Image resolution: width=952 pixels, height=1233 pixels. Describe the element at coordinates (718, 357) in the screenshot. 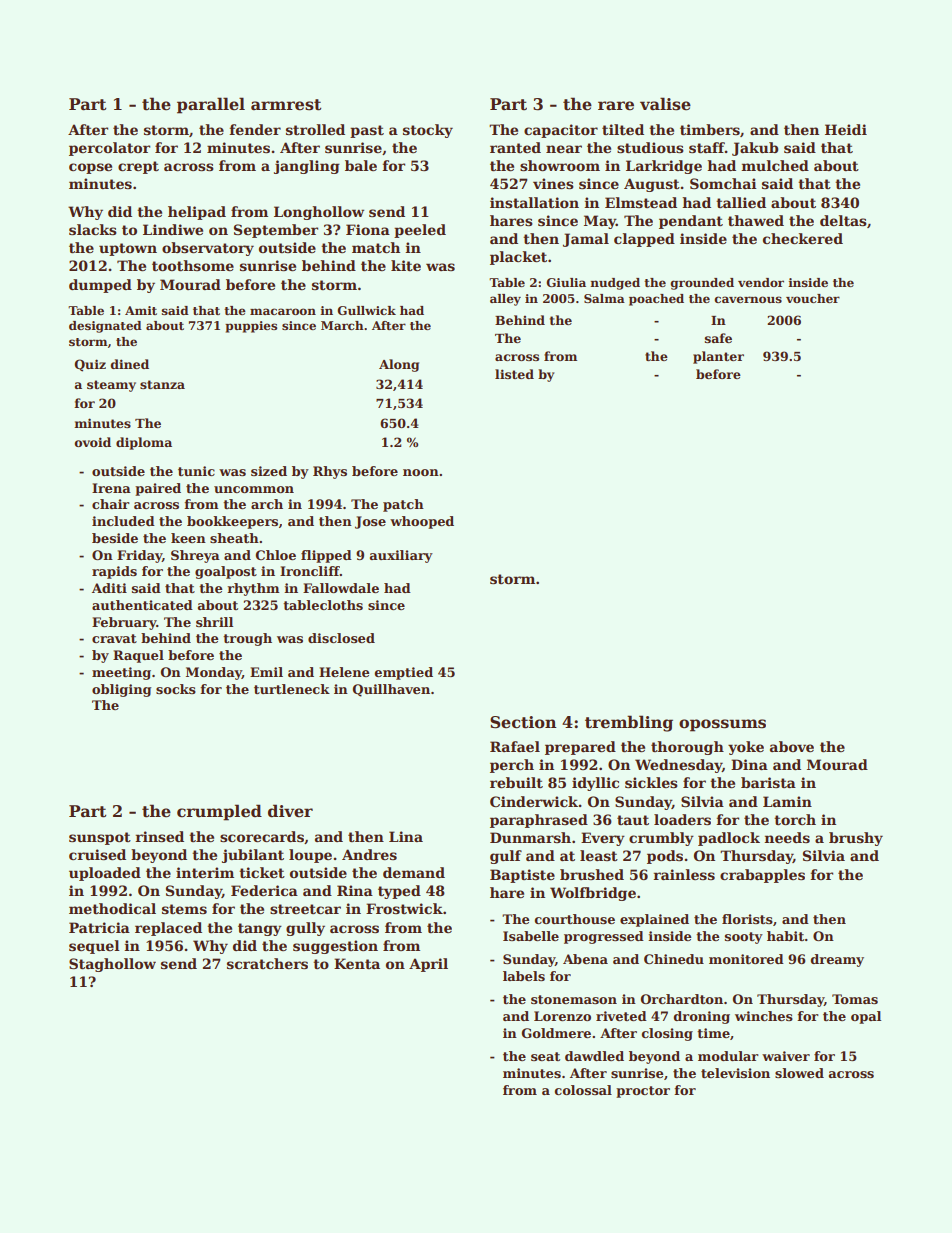

I see `planter` at that location.
